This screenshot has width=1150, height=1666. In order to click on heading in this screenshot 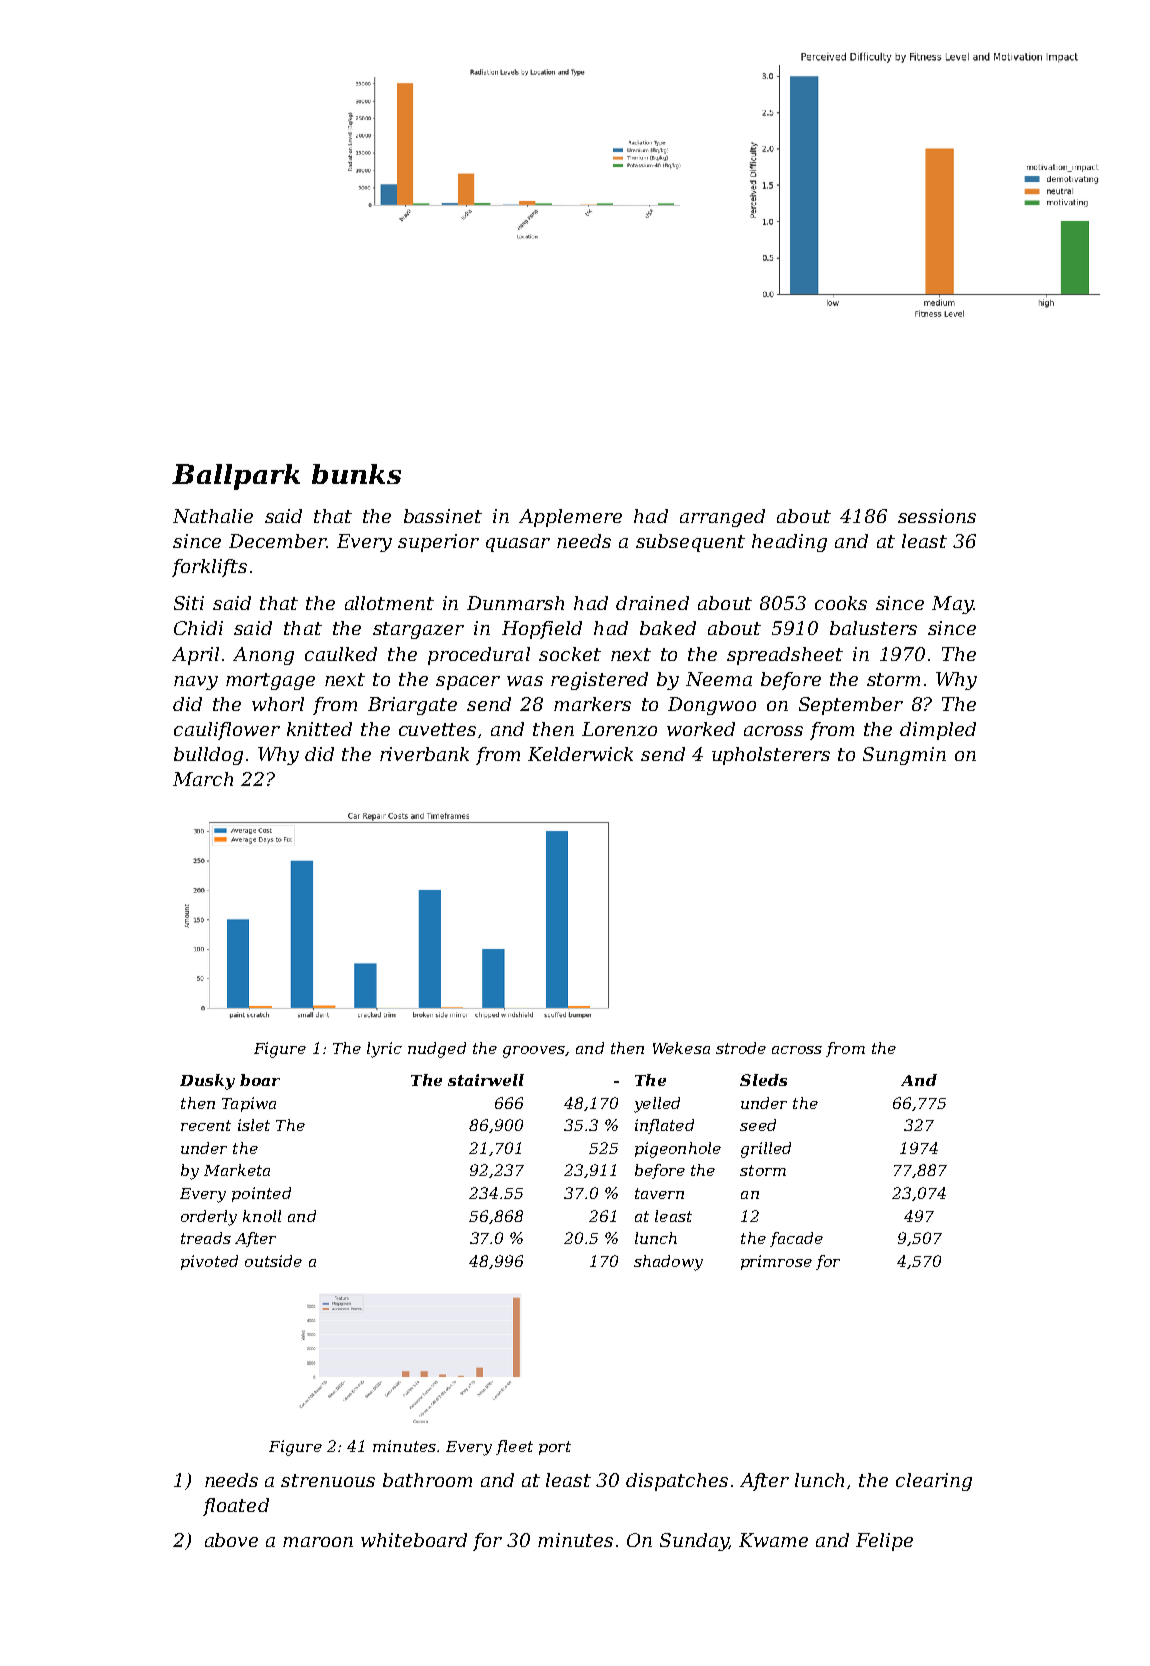, I will do `click(789, 543)`.
